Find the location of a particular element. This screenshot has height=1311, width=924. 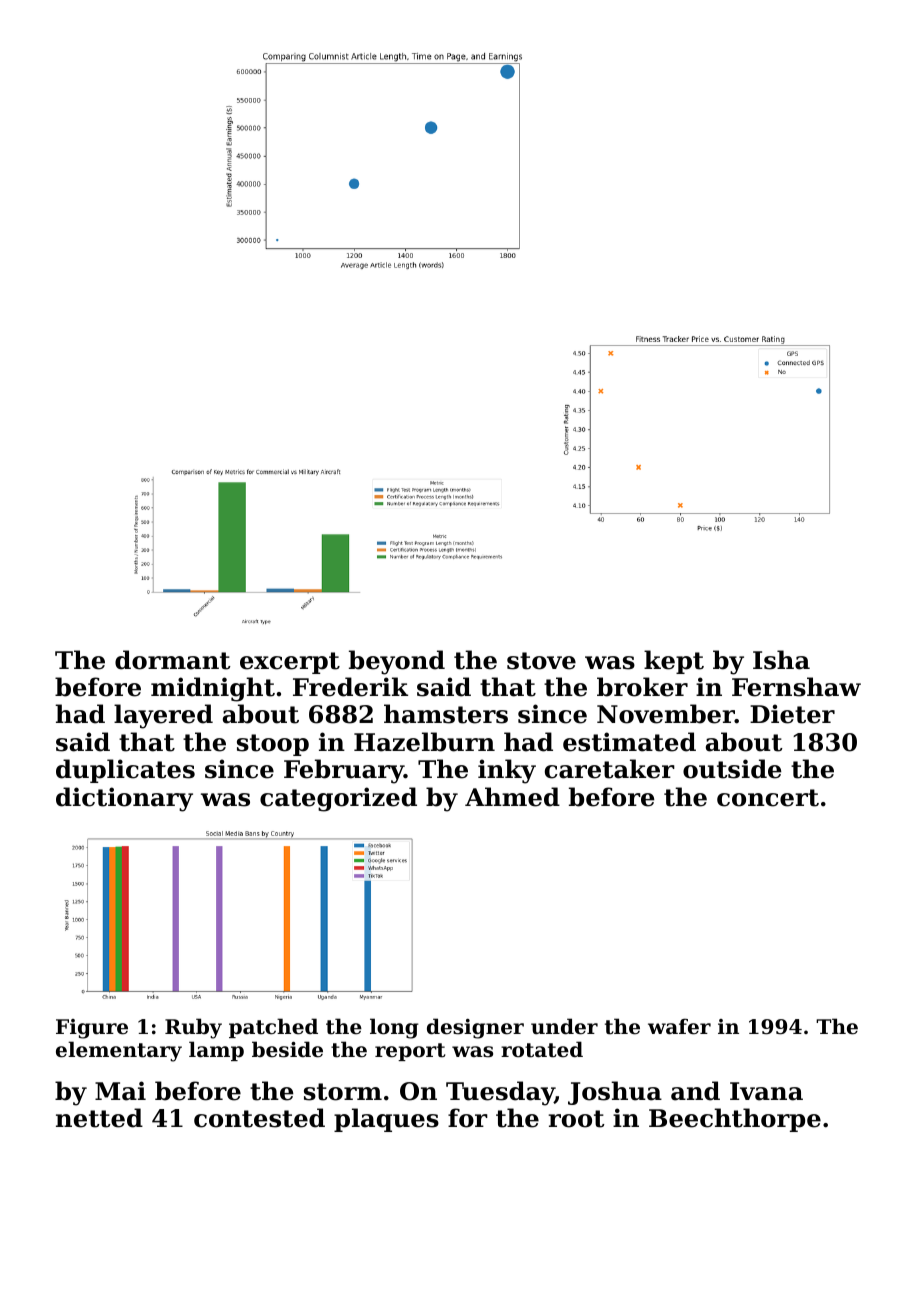

designer is located at coordinates (475, 1028).
